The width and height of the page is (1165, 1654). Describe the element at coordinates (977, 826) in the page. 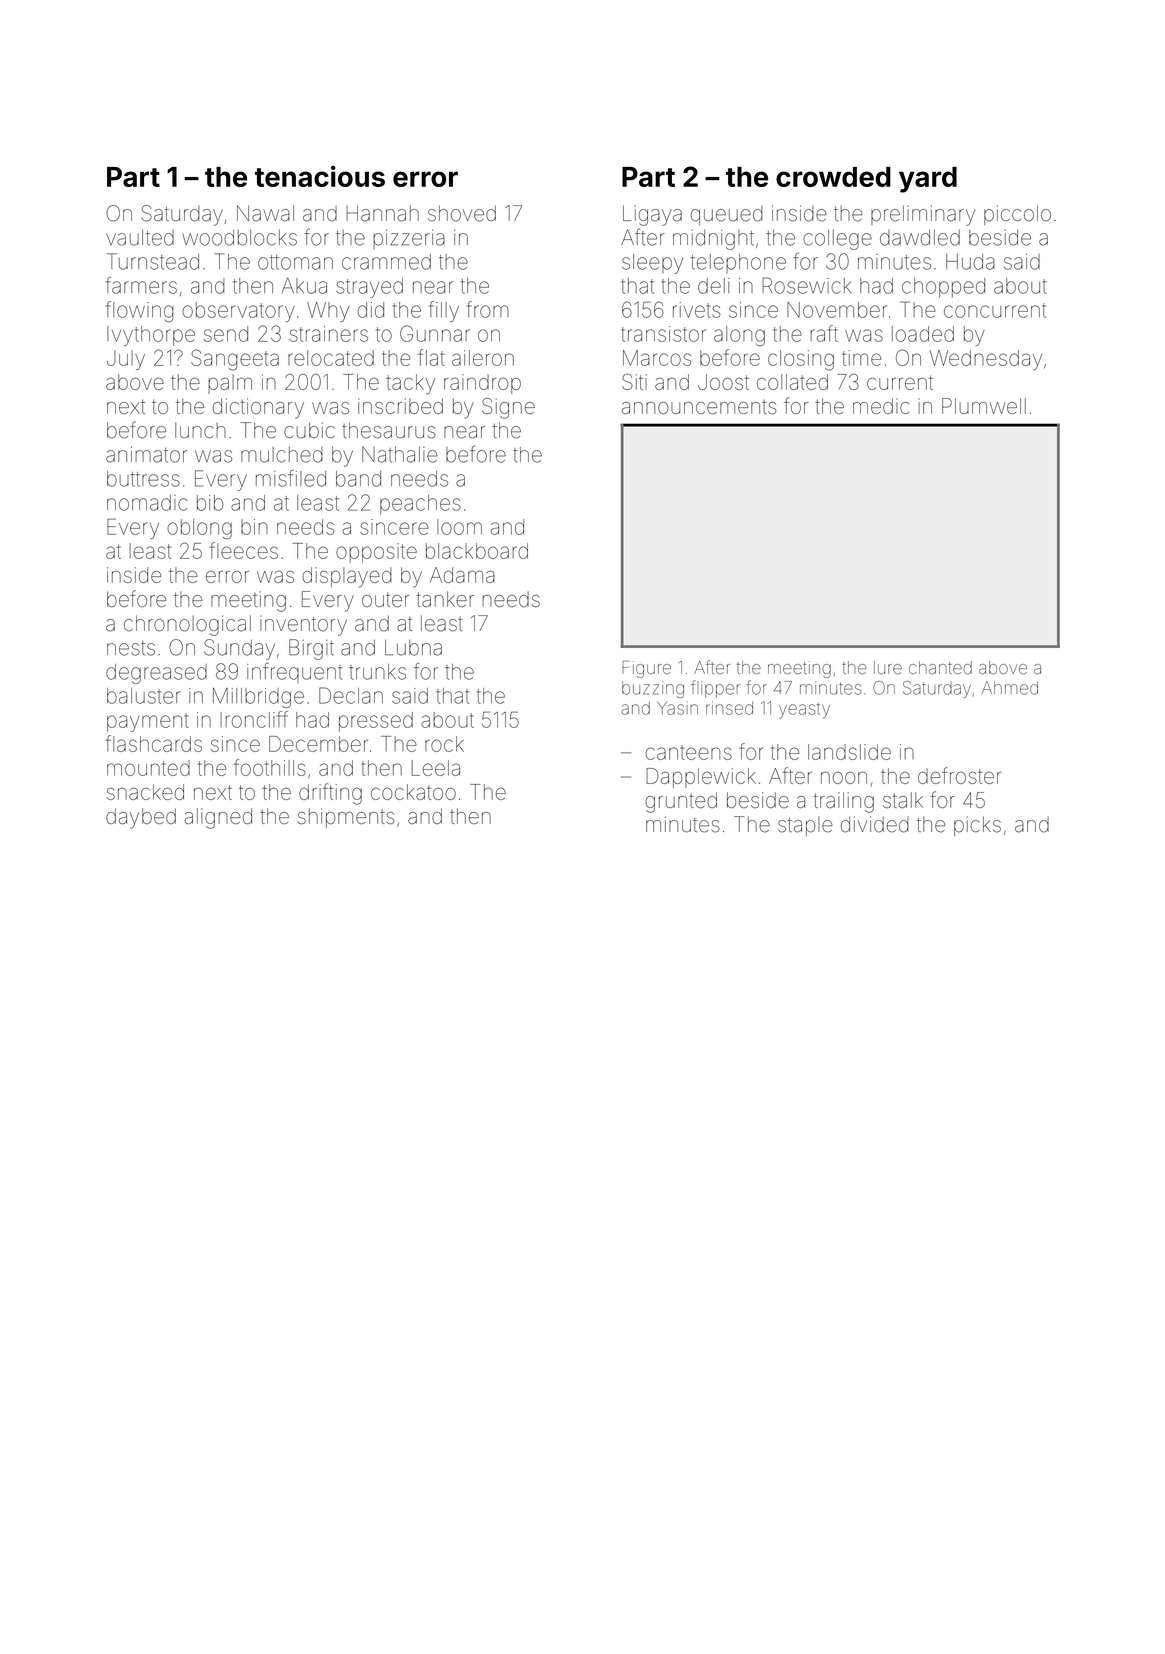

I see `picks` at that location.
